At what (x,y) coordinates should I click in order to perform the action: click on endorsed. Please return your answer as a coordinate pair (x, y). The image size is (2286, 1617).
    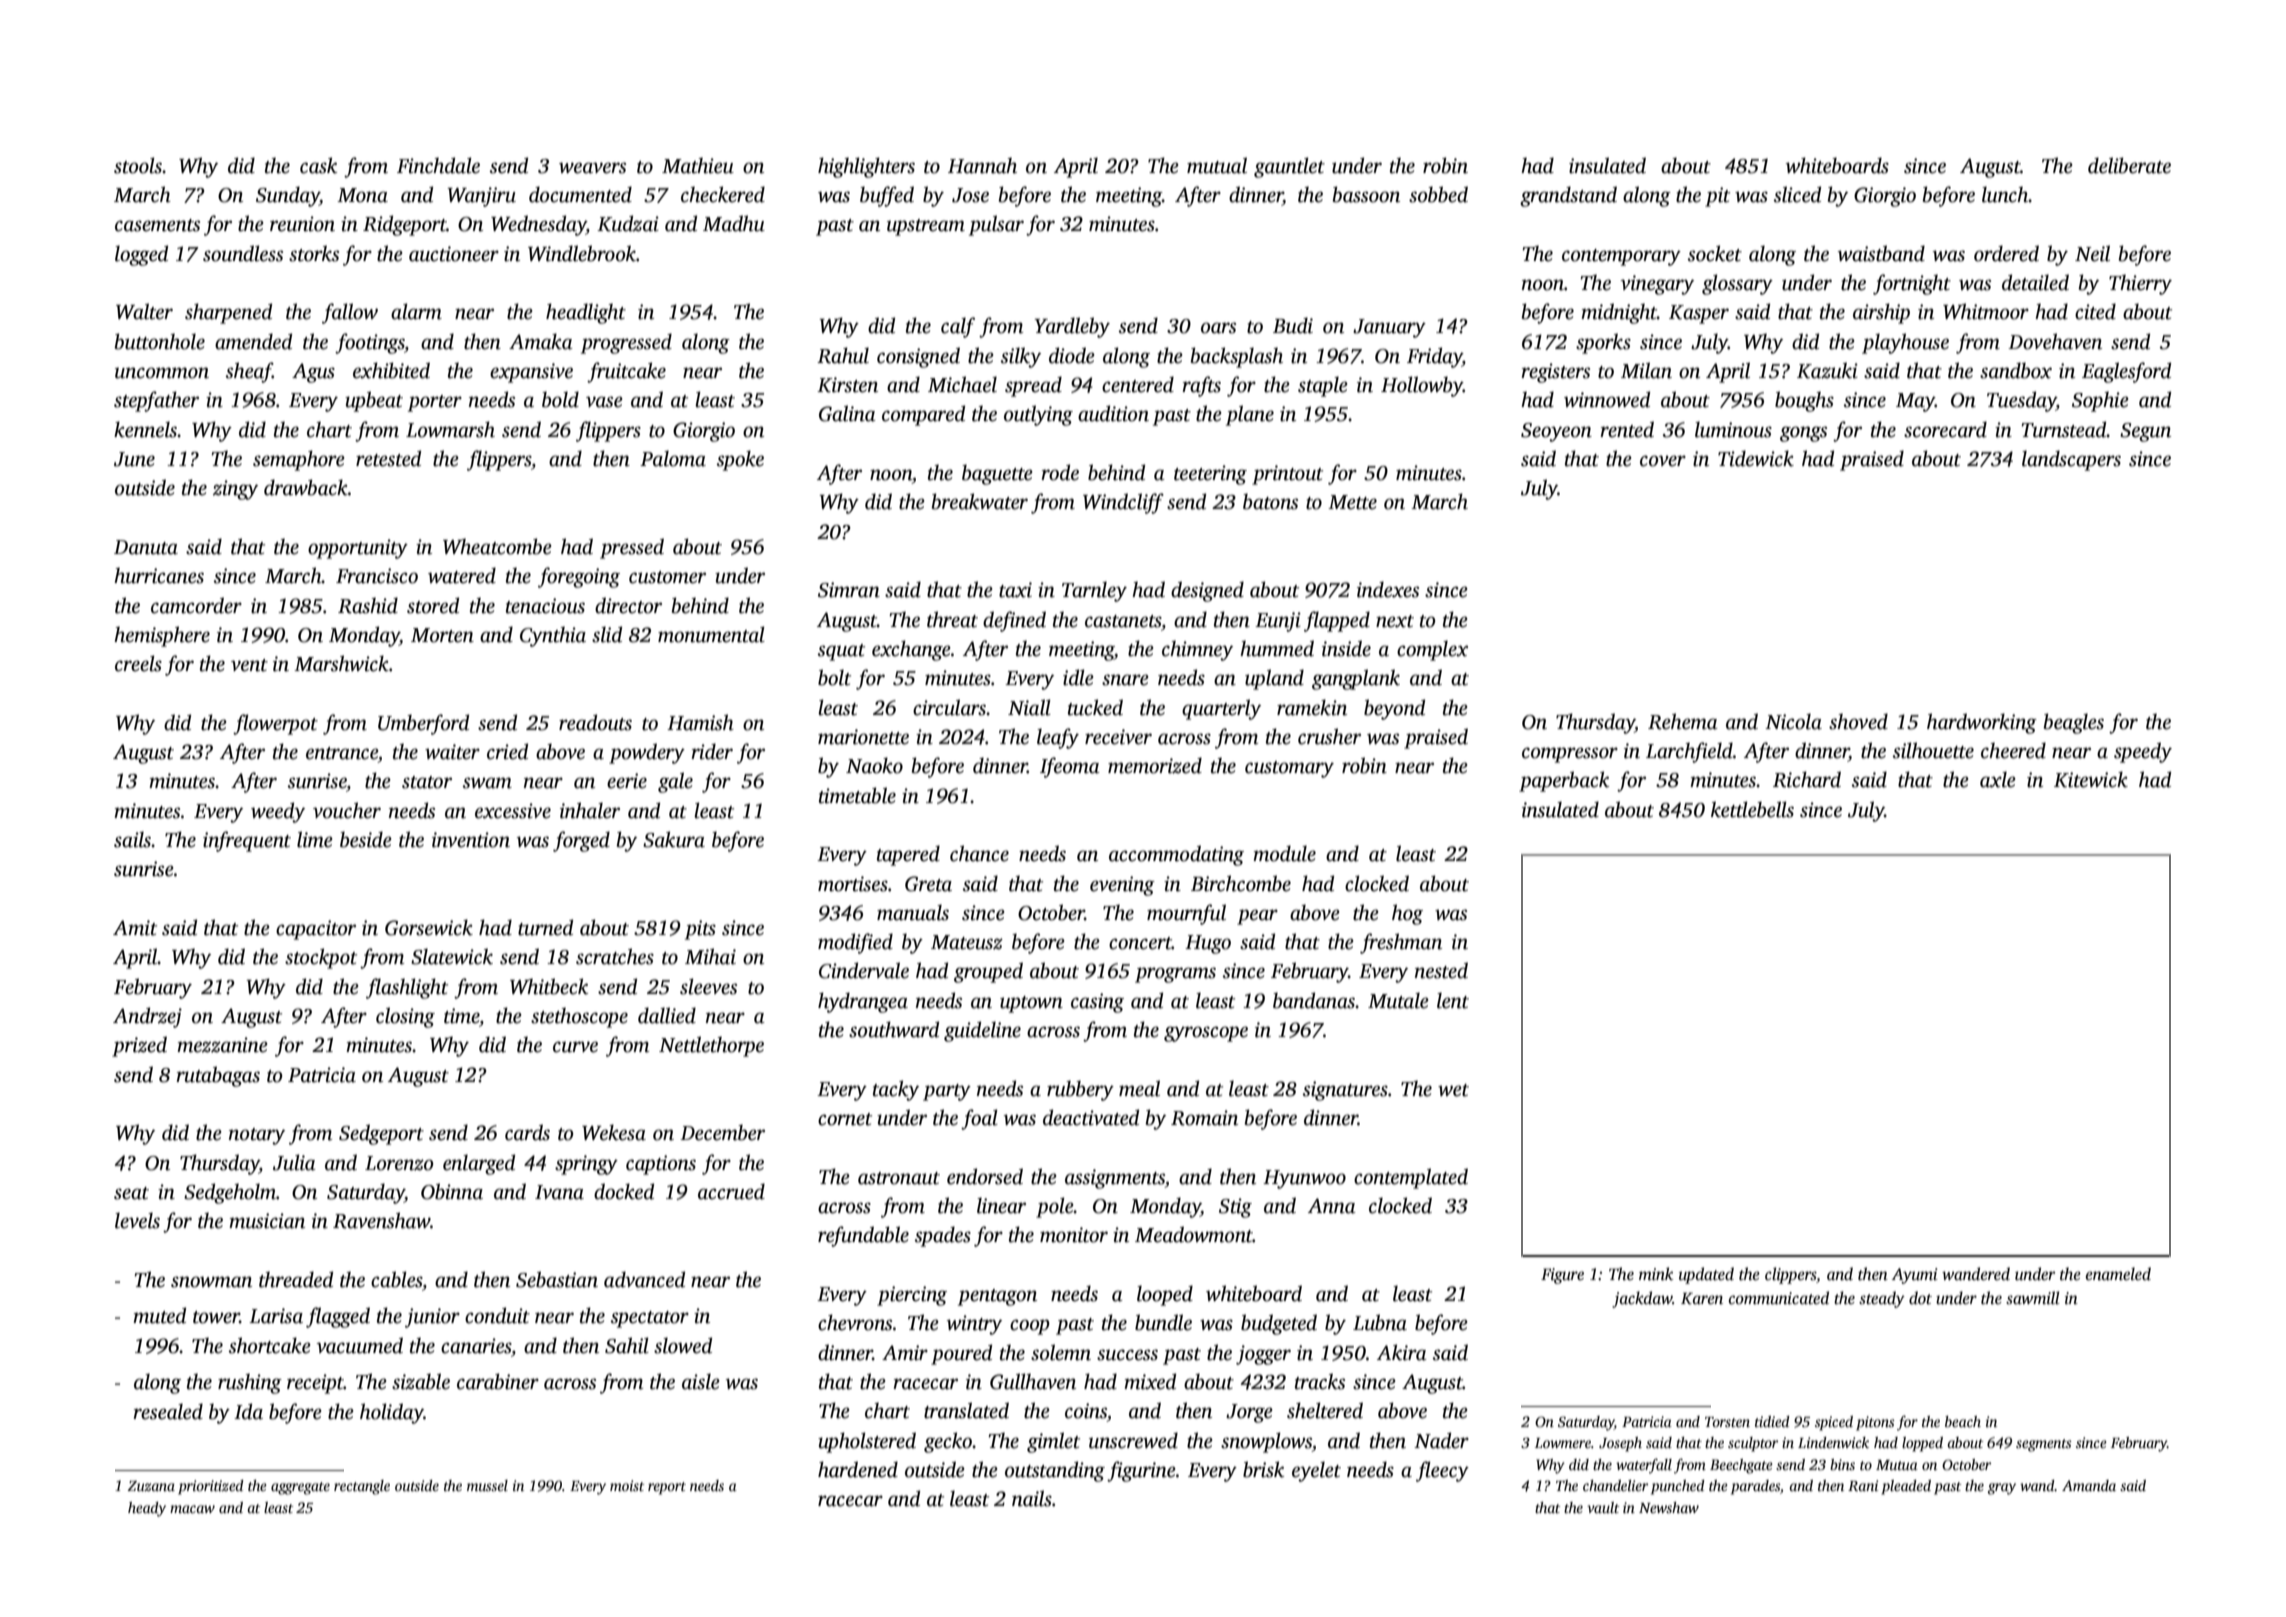
    Looking at the image, I should click on (985, 1176).
